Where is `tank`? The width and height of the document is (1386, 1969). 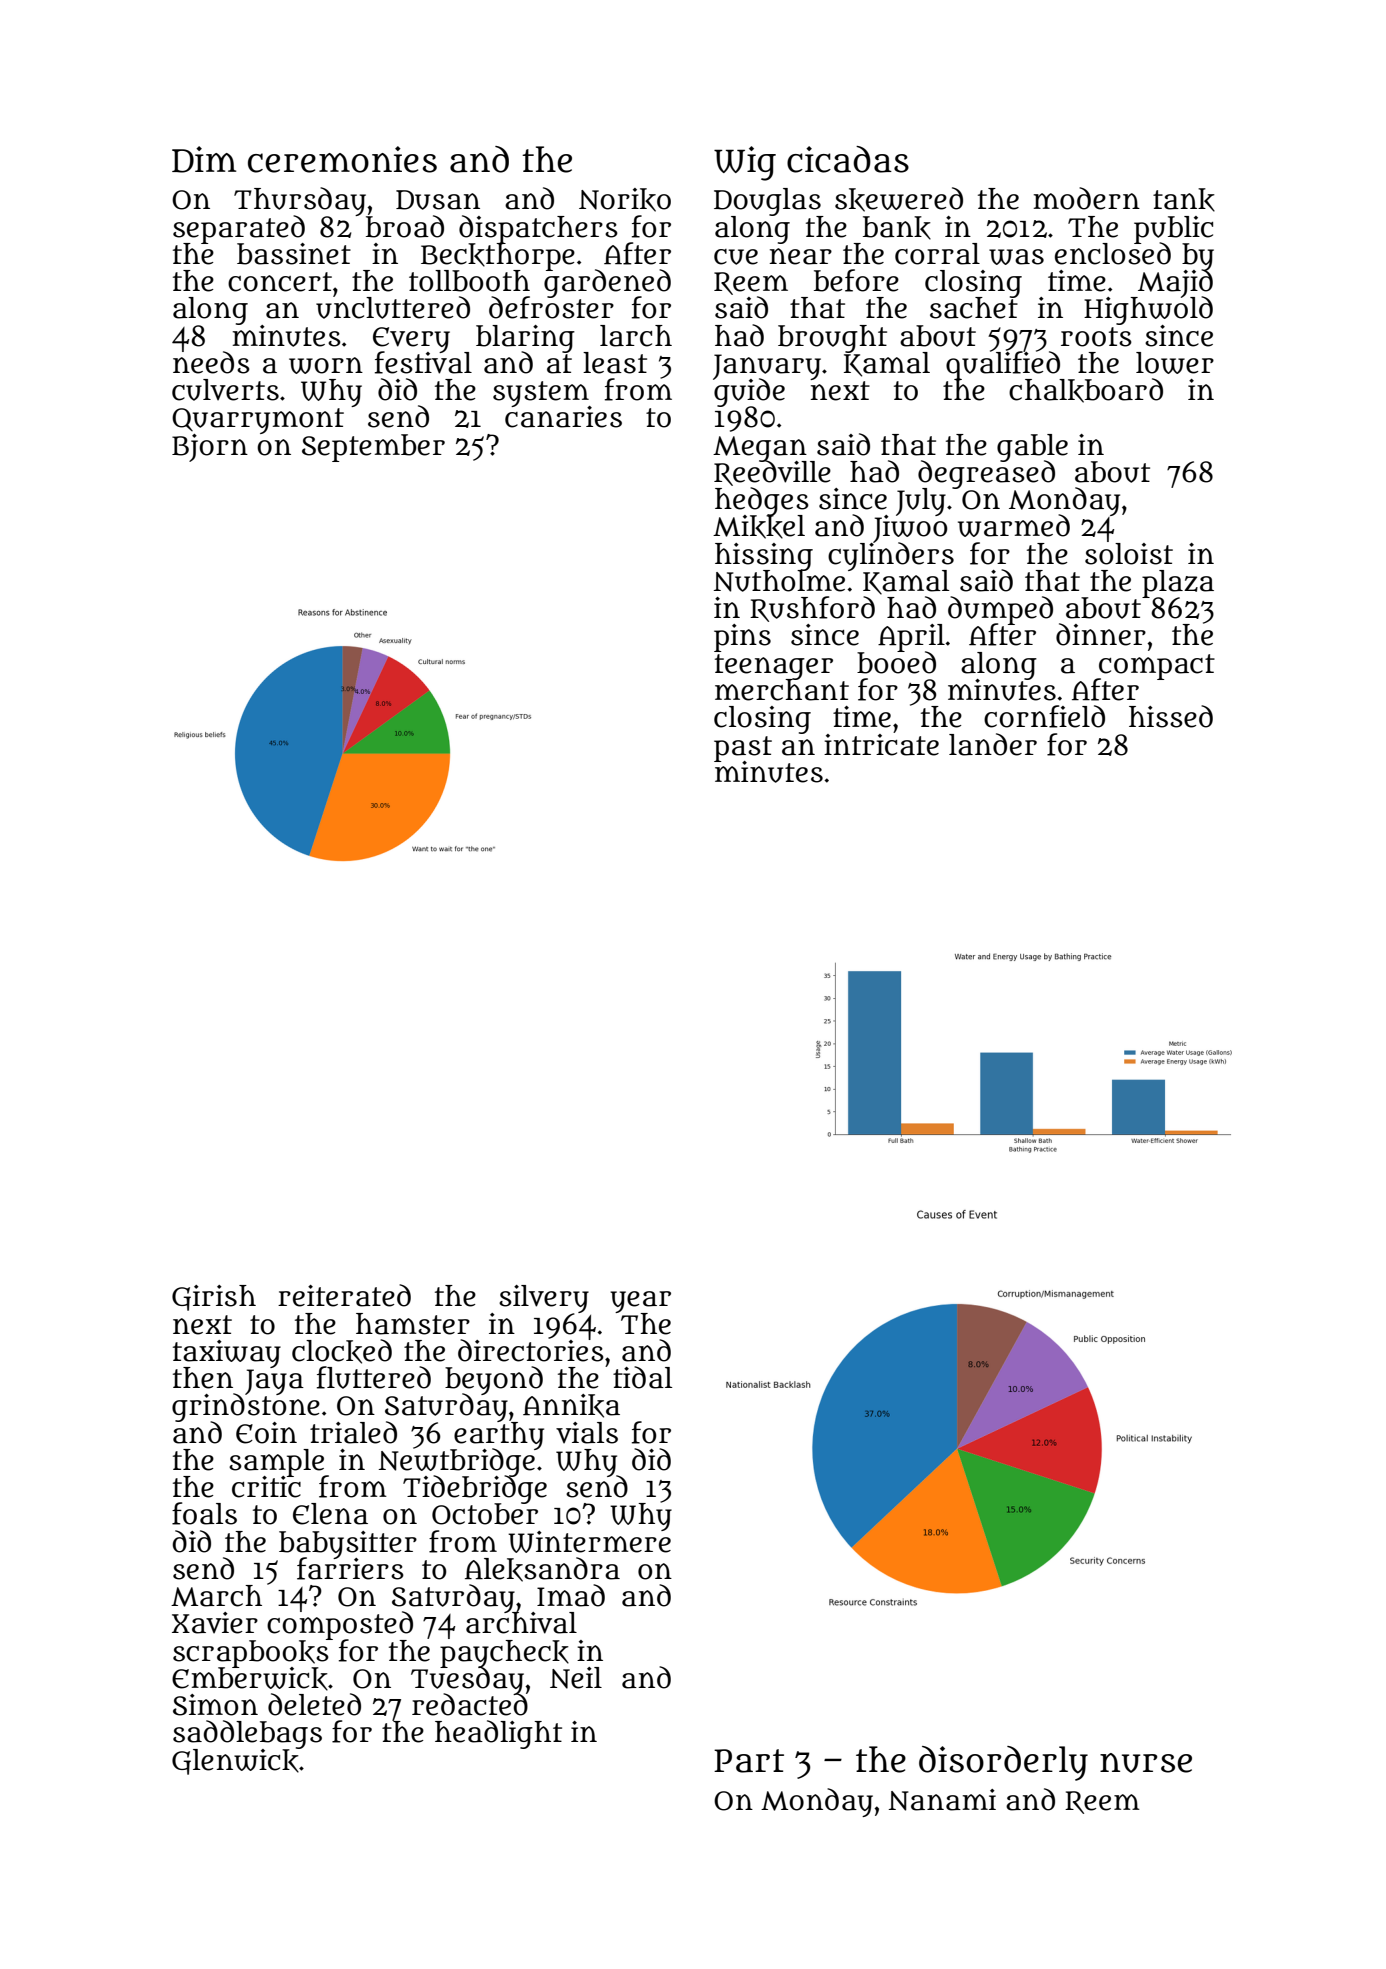 tank is located at coordinates (1184, 200).
